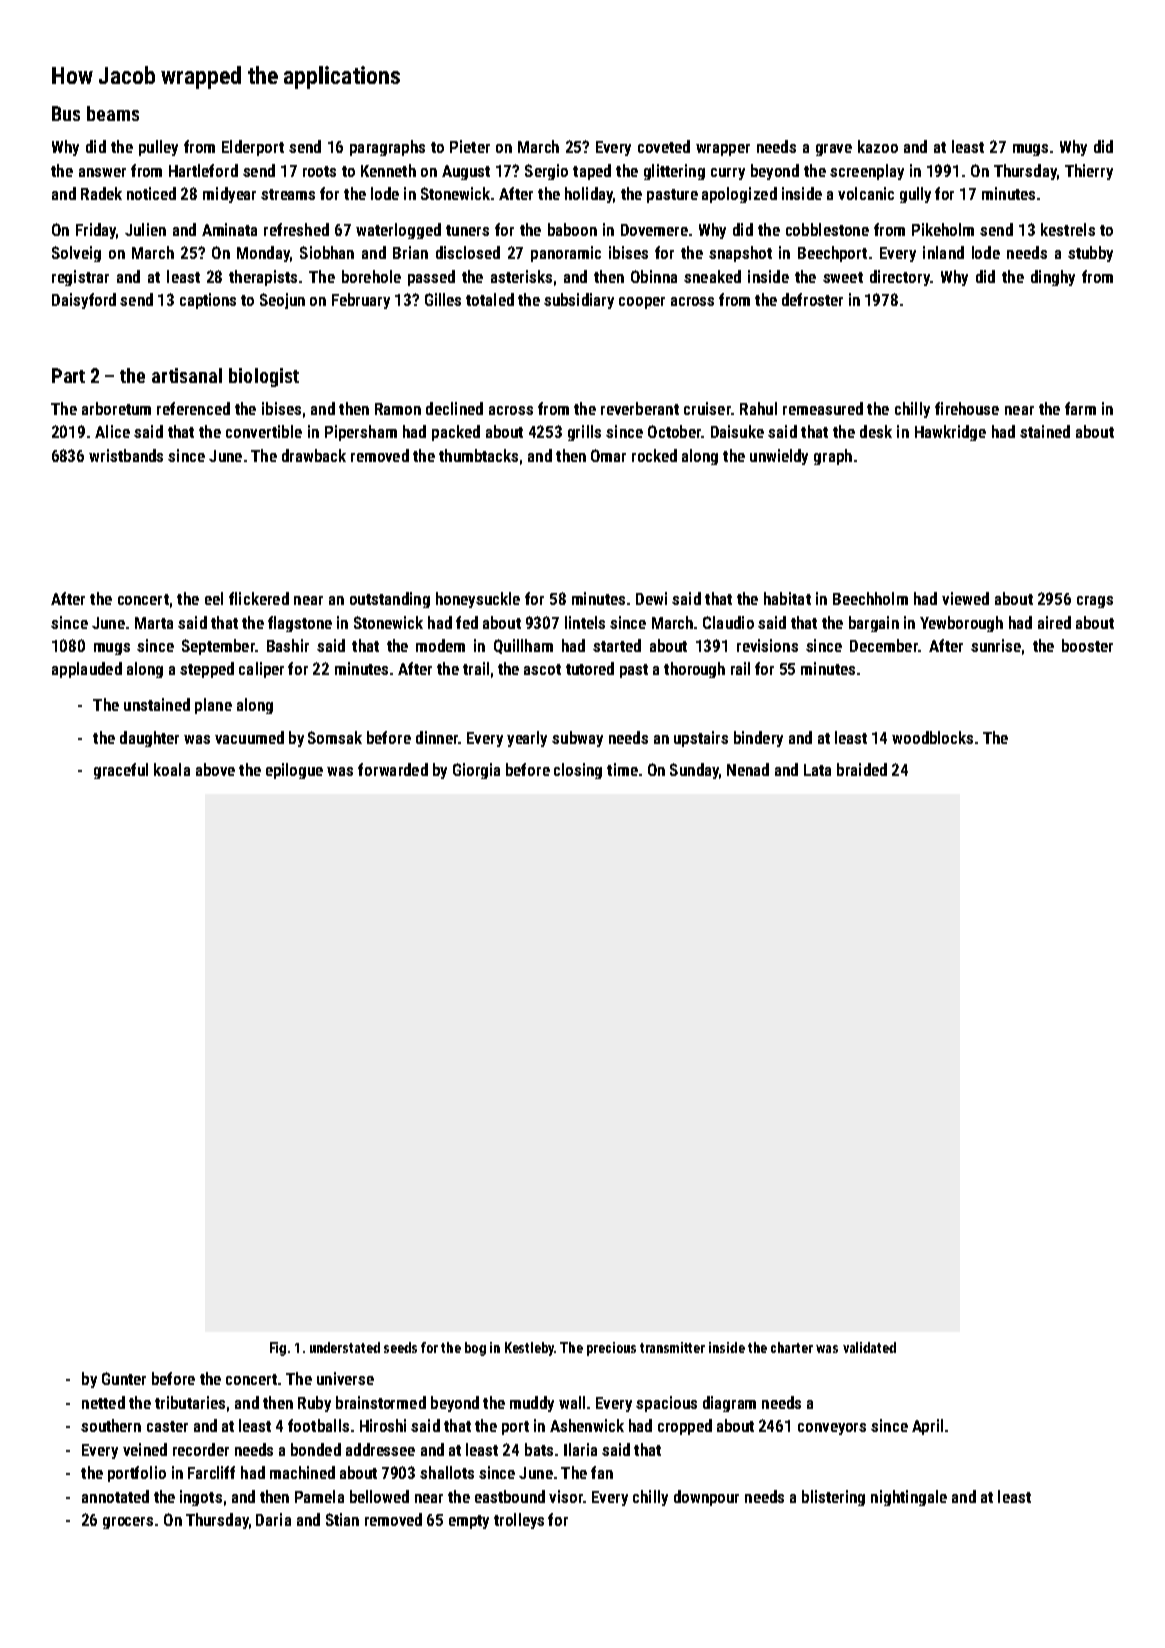  Describe the element at coordinates (592, 172) in the document. I see `taped` at that location.
